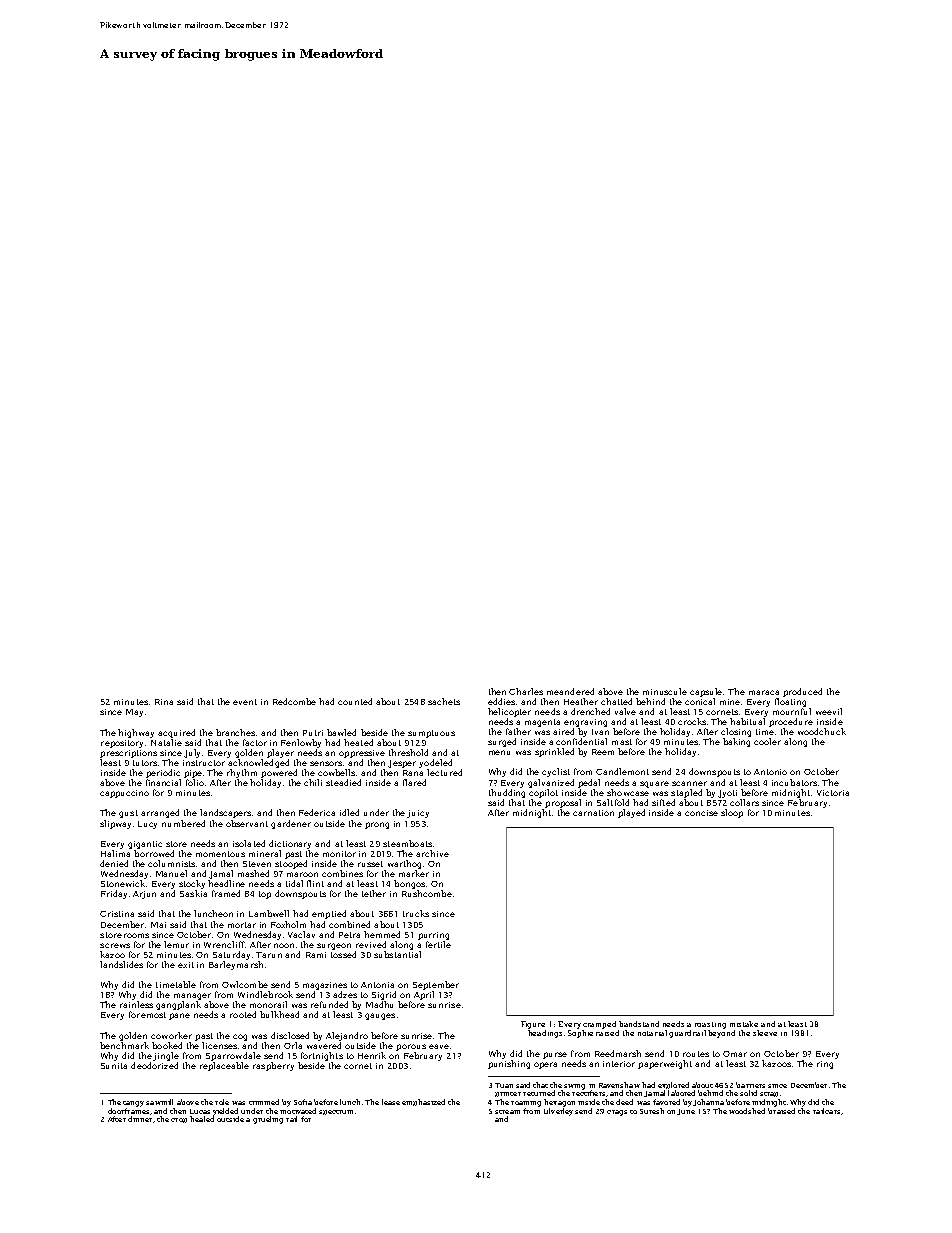 The width and height of the document is (952, 1233). What do you see at coordinates (372, 1055) in the document?
I see `Henrik` at bounding box center [372, 1055].
